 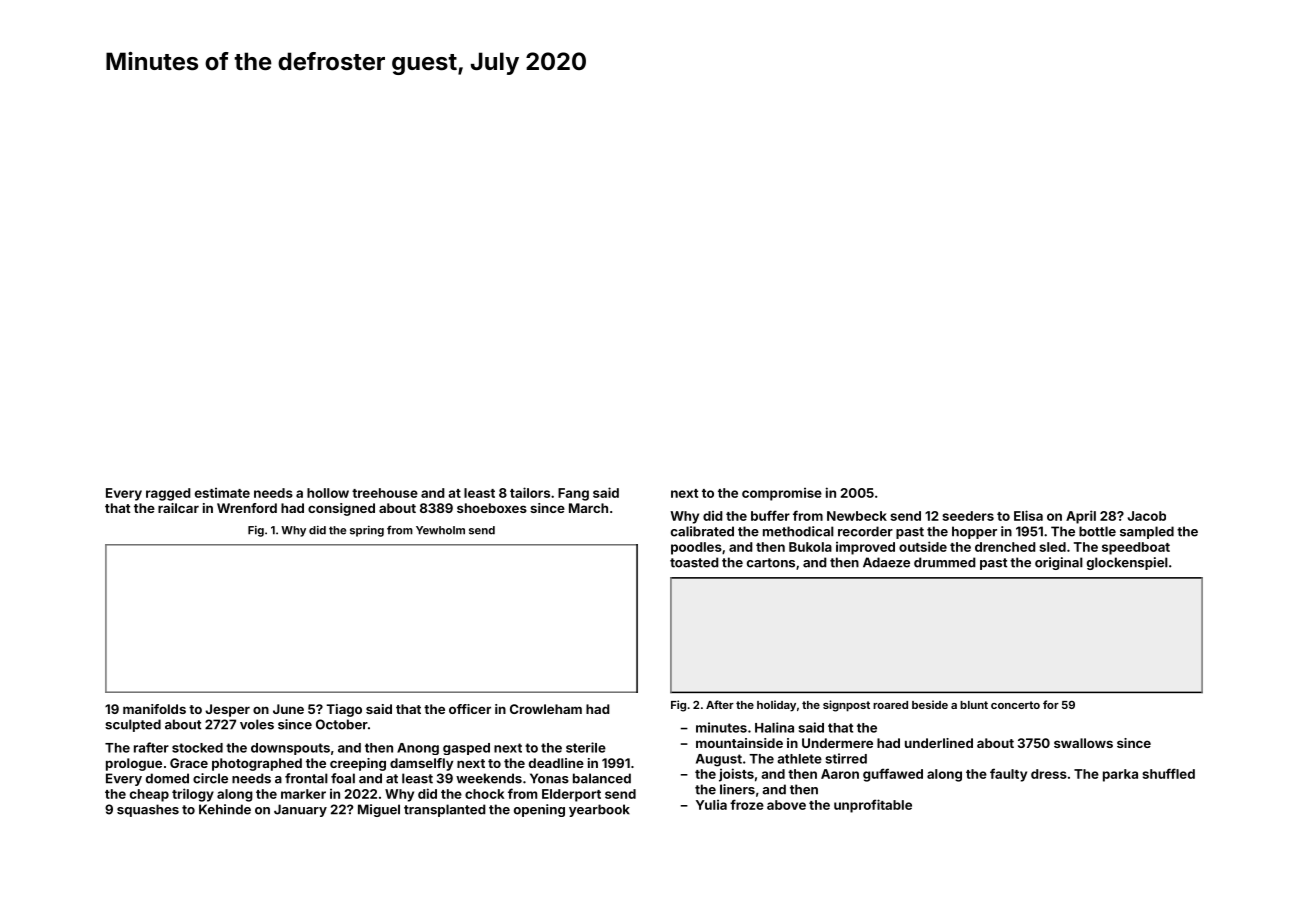 I want to click on compromise, so click(x=782, y=494).
